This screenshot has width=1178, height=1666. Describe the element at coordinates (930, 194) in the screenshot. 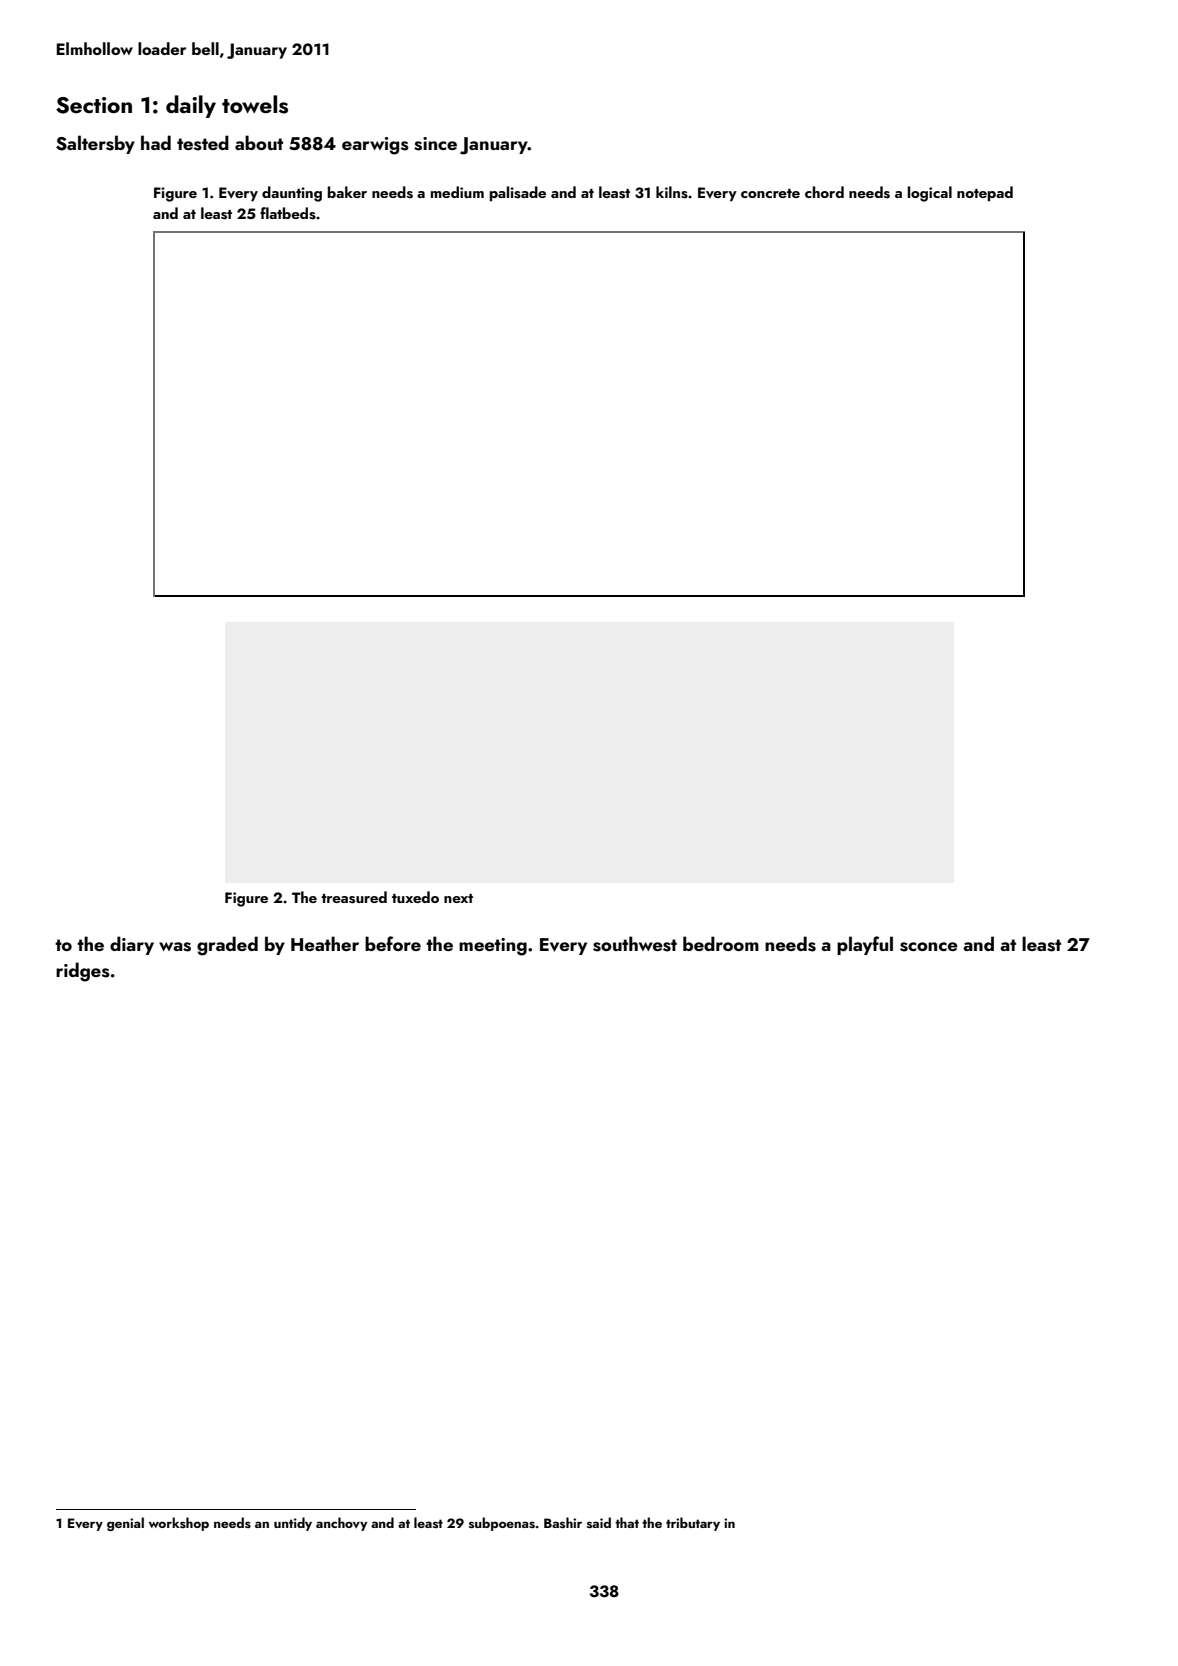

I see `logical` at that location.
